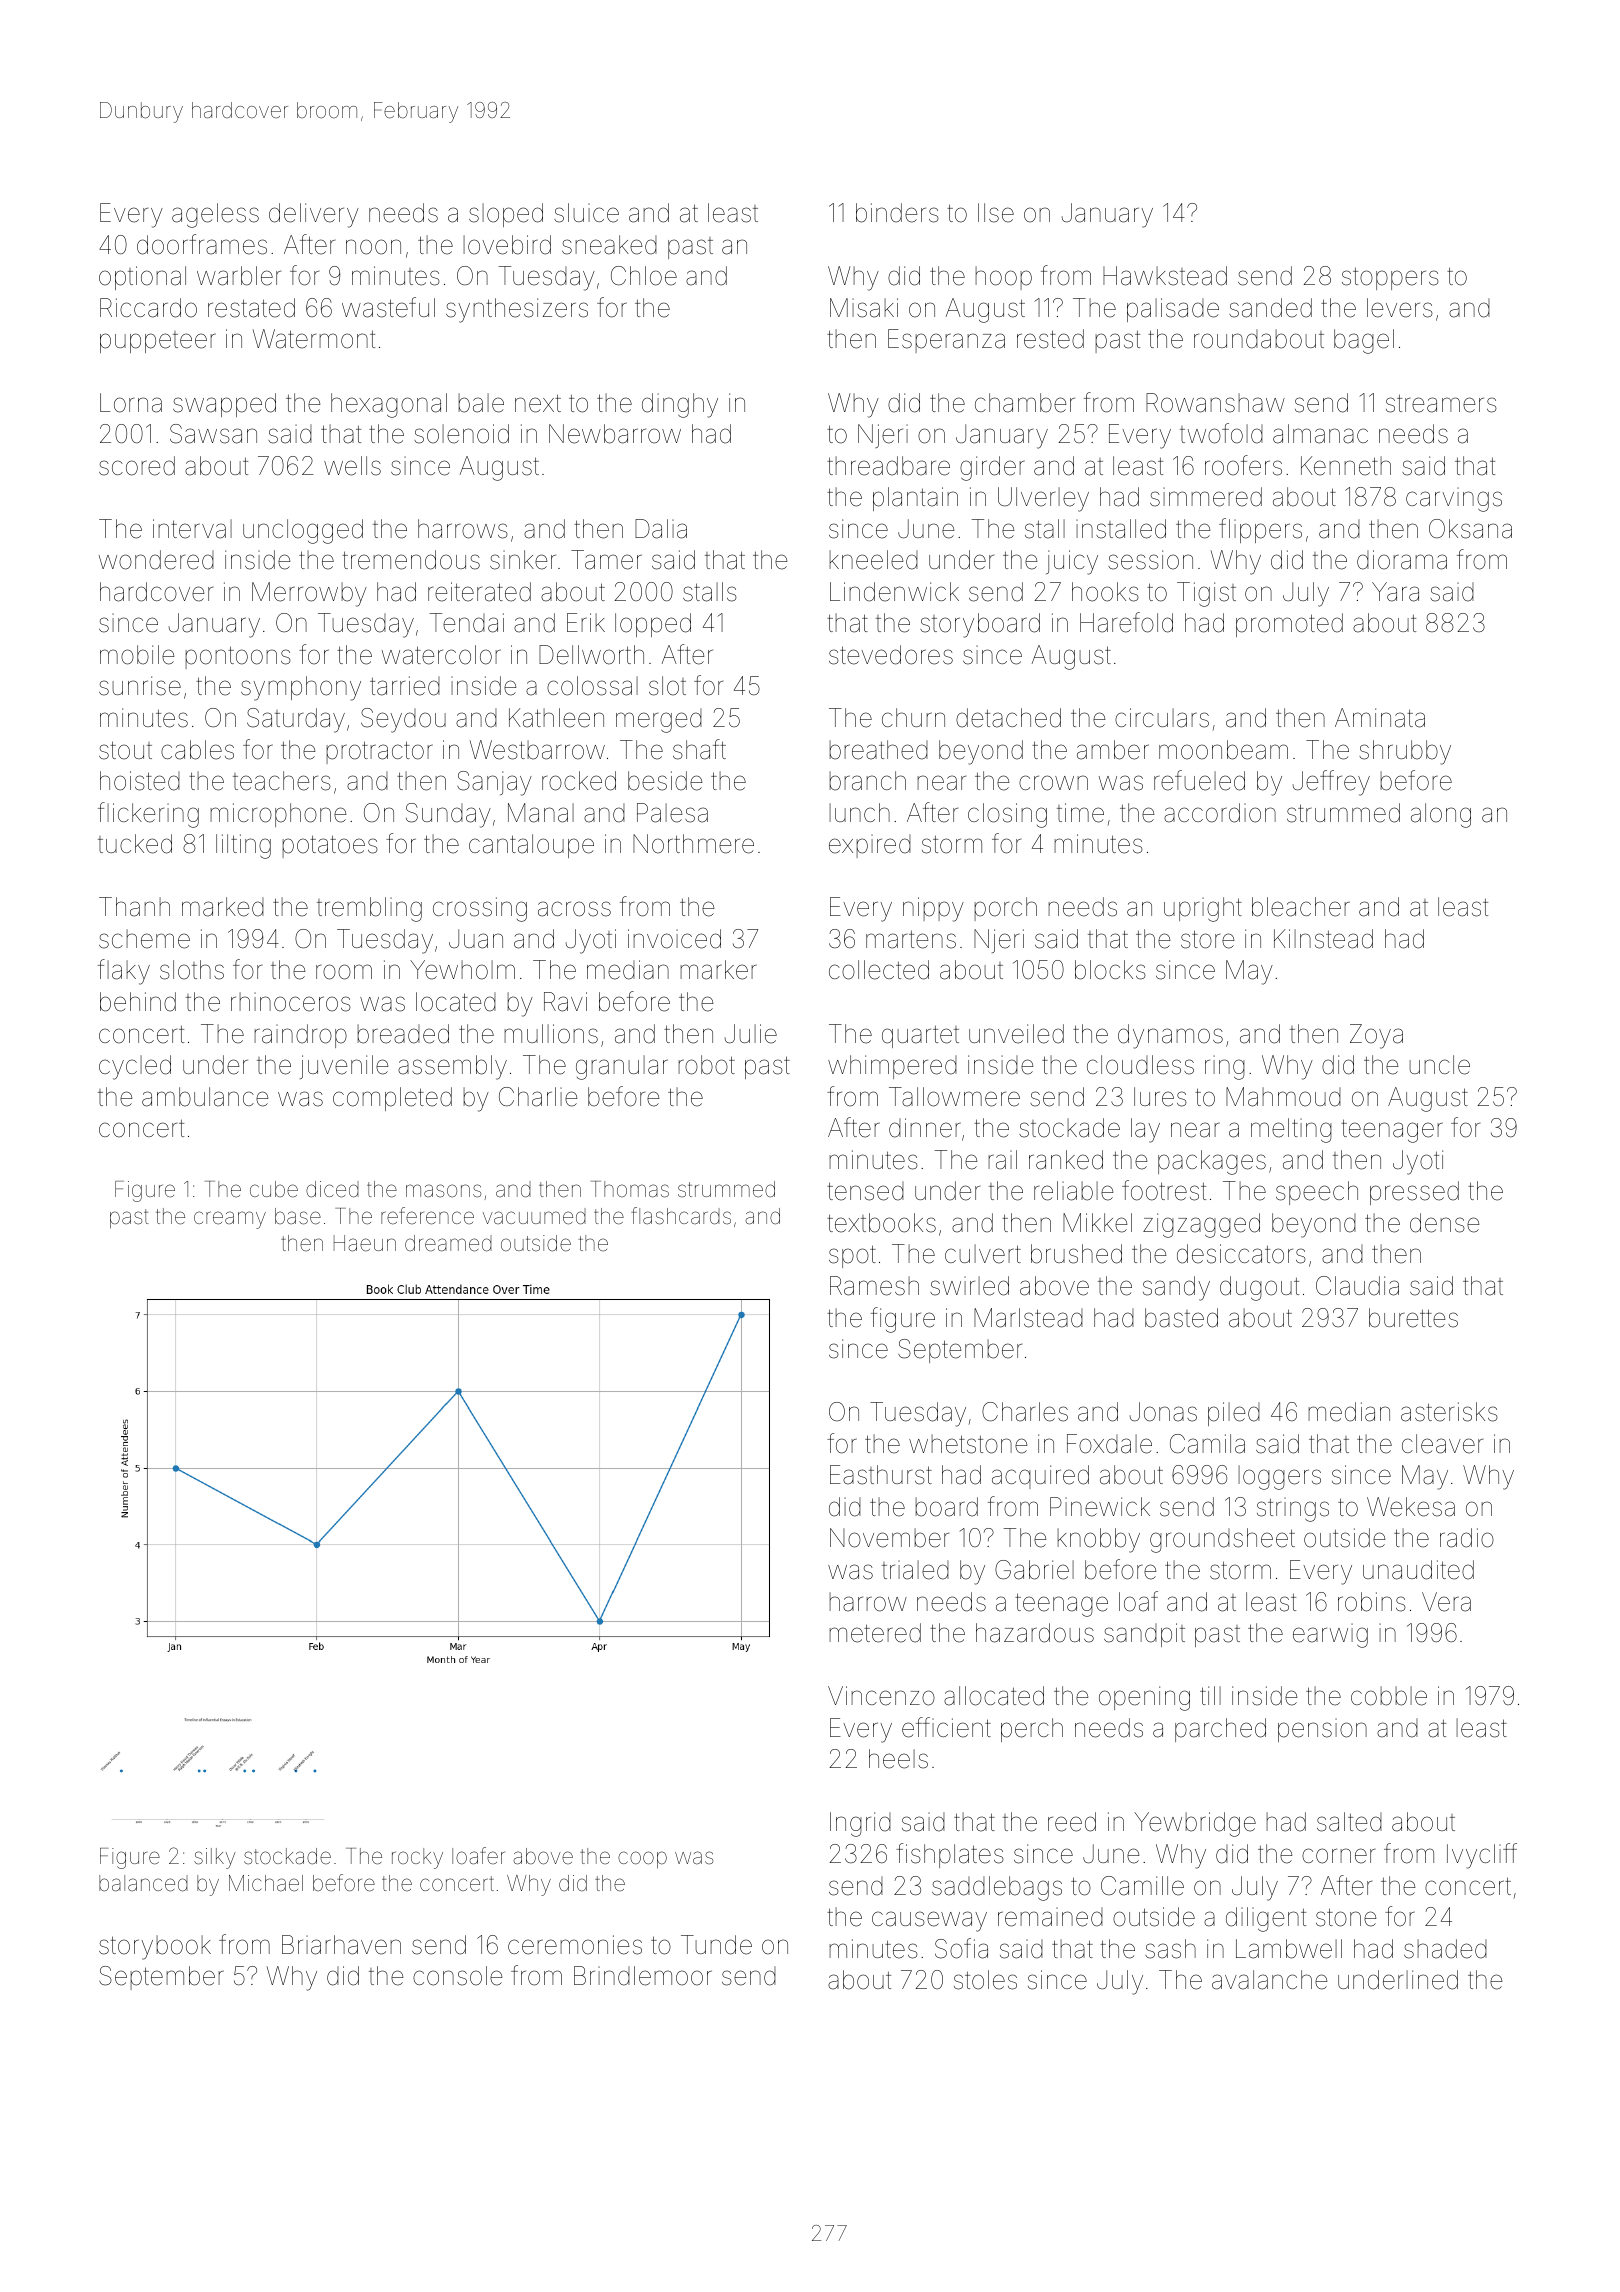  What do you see at coordinates (448, 1243) in the page?
I see `dreamed` at bounding box center [448, 1243].
